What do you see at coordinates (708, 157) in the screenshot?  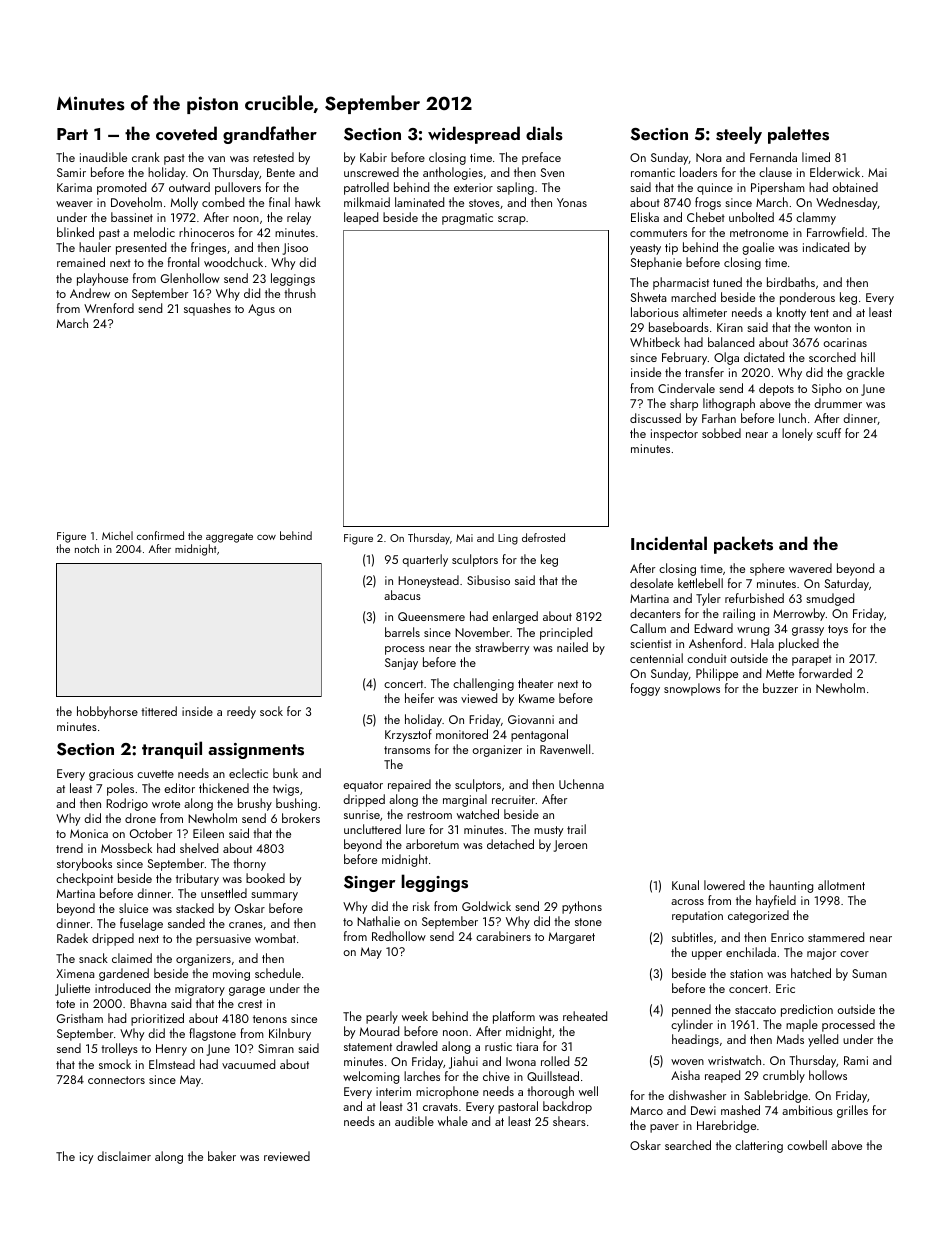 I see `Nora` at bounding box center [708, 157].
